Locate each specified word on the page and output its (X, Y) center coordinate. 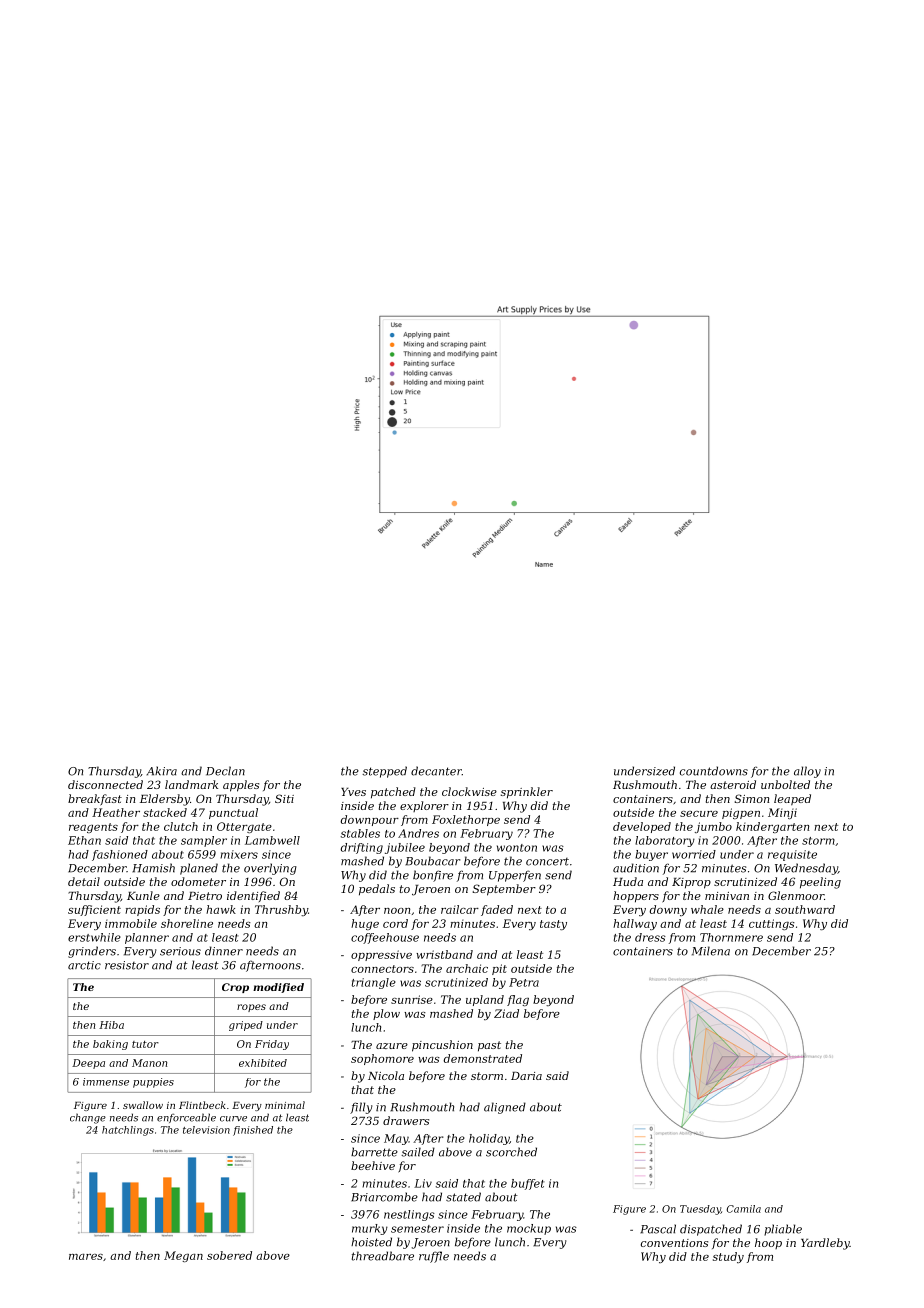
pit (499, 969)
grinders (92, 952)
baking (110, 1045)
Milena (711, 951)
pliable (783, 1230)
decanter (436, 771)
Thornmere (731, 937)
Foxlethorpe (466, 820)
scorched (511, 1152)
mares (86, 1257)
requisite (792, 855)
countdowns (714, 771)
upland (485, 1000)
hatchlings (128, 1131)
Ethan (84, 840)
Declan (225, 771)
